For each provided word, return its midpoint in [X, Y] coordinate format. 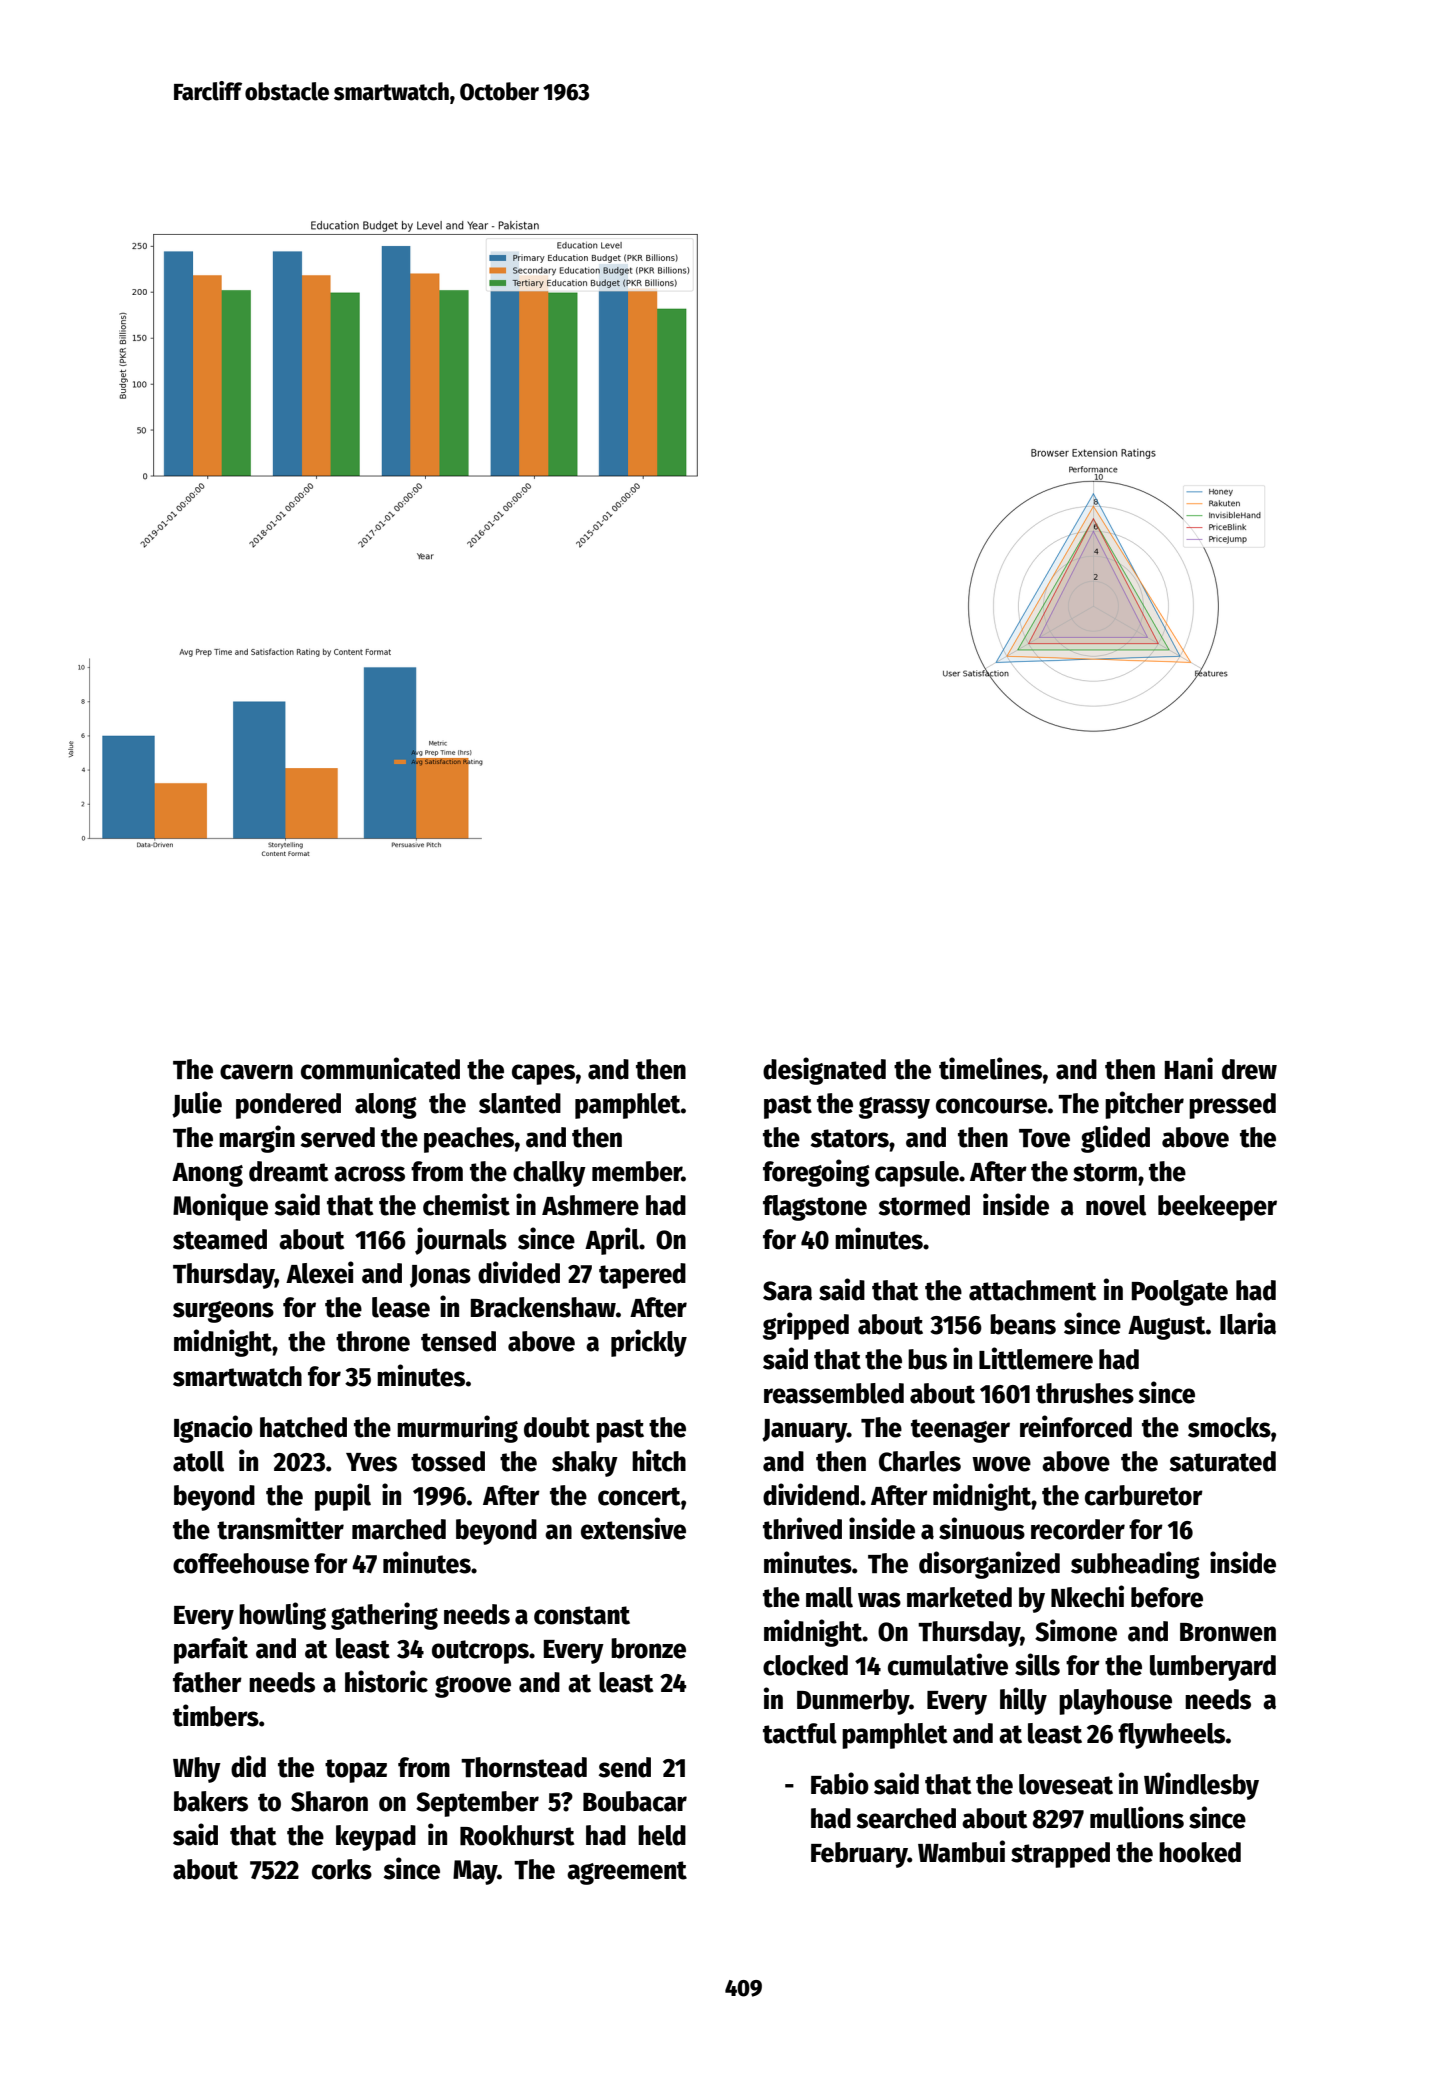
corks [342, 1869]
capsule [917, 1174]
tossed [448, 1461]
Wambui [961, 1851]
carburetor [1144, 1495]
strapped [1060, 1855]
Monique [220, 1207]
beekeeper [1217, 1208]
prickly [649, 1343]
